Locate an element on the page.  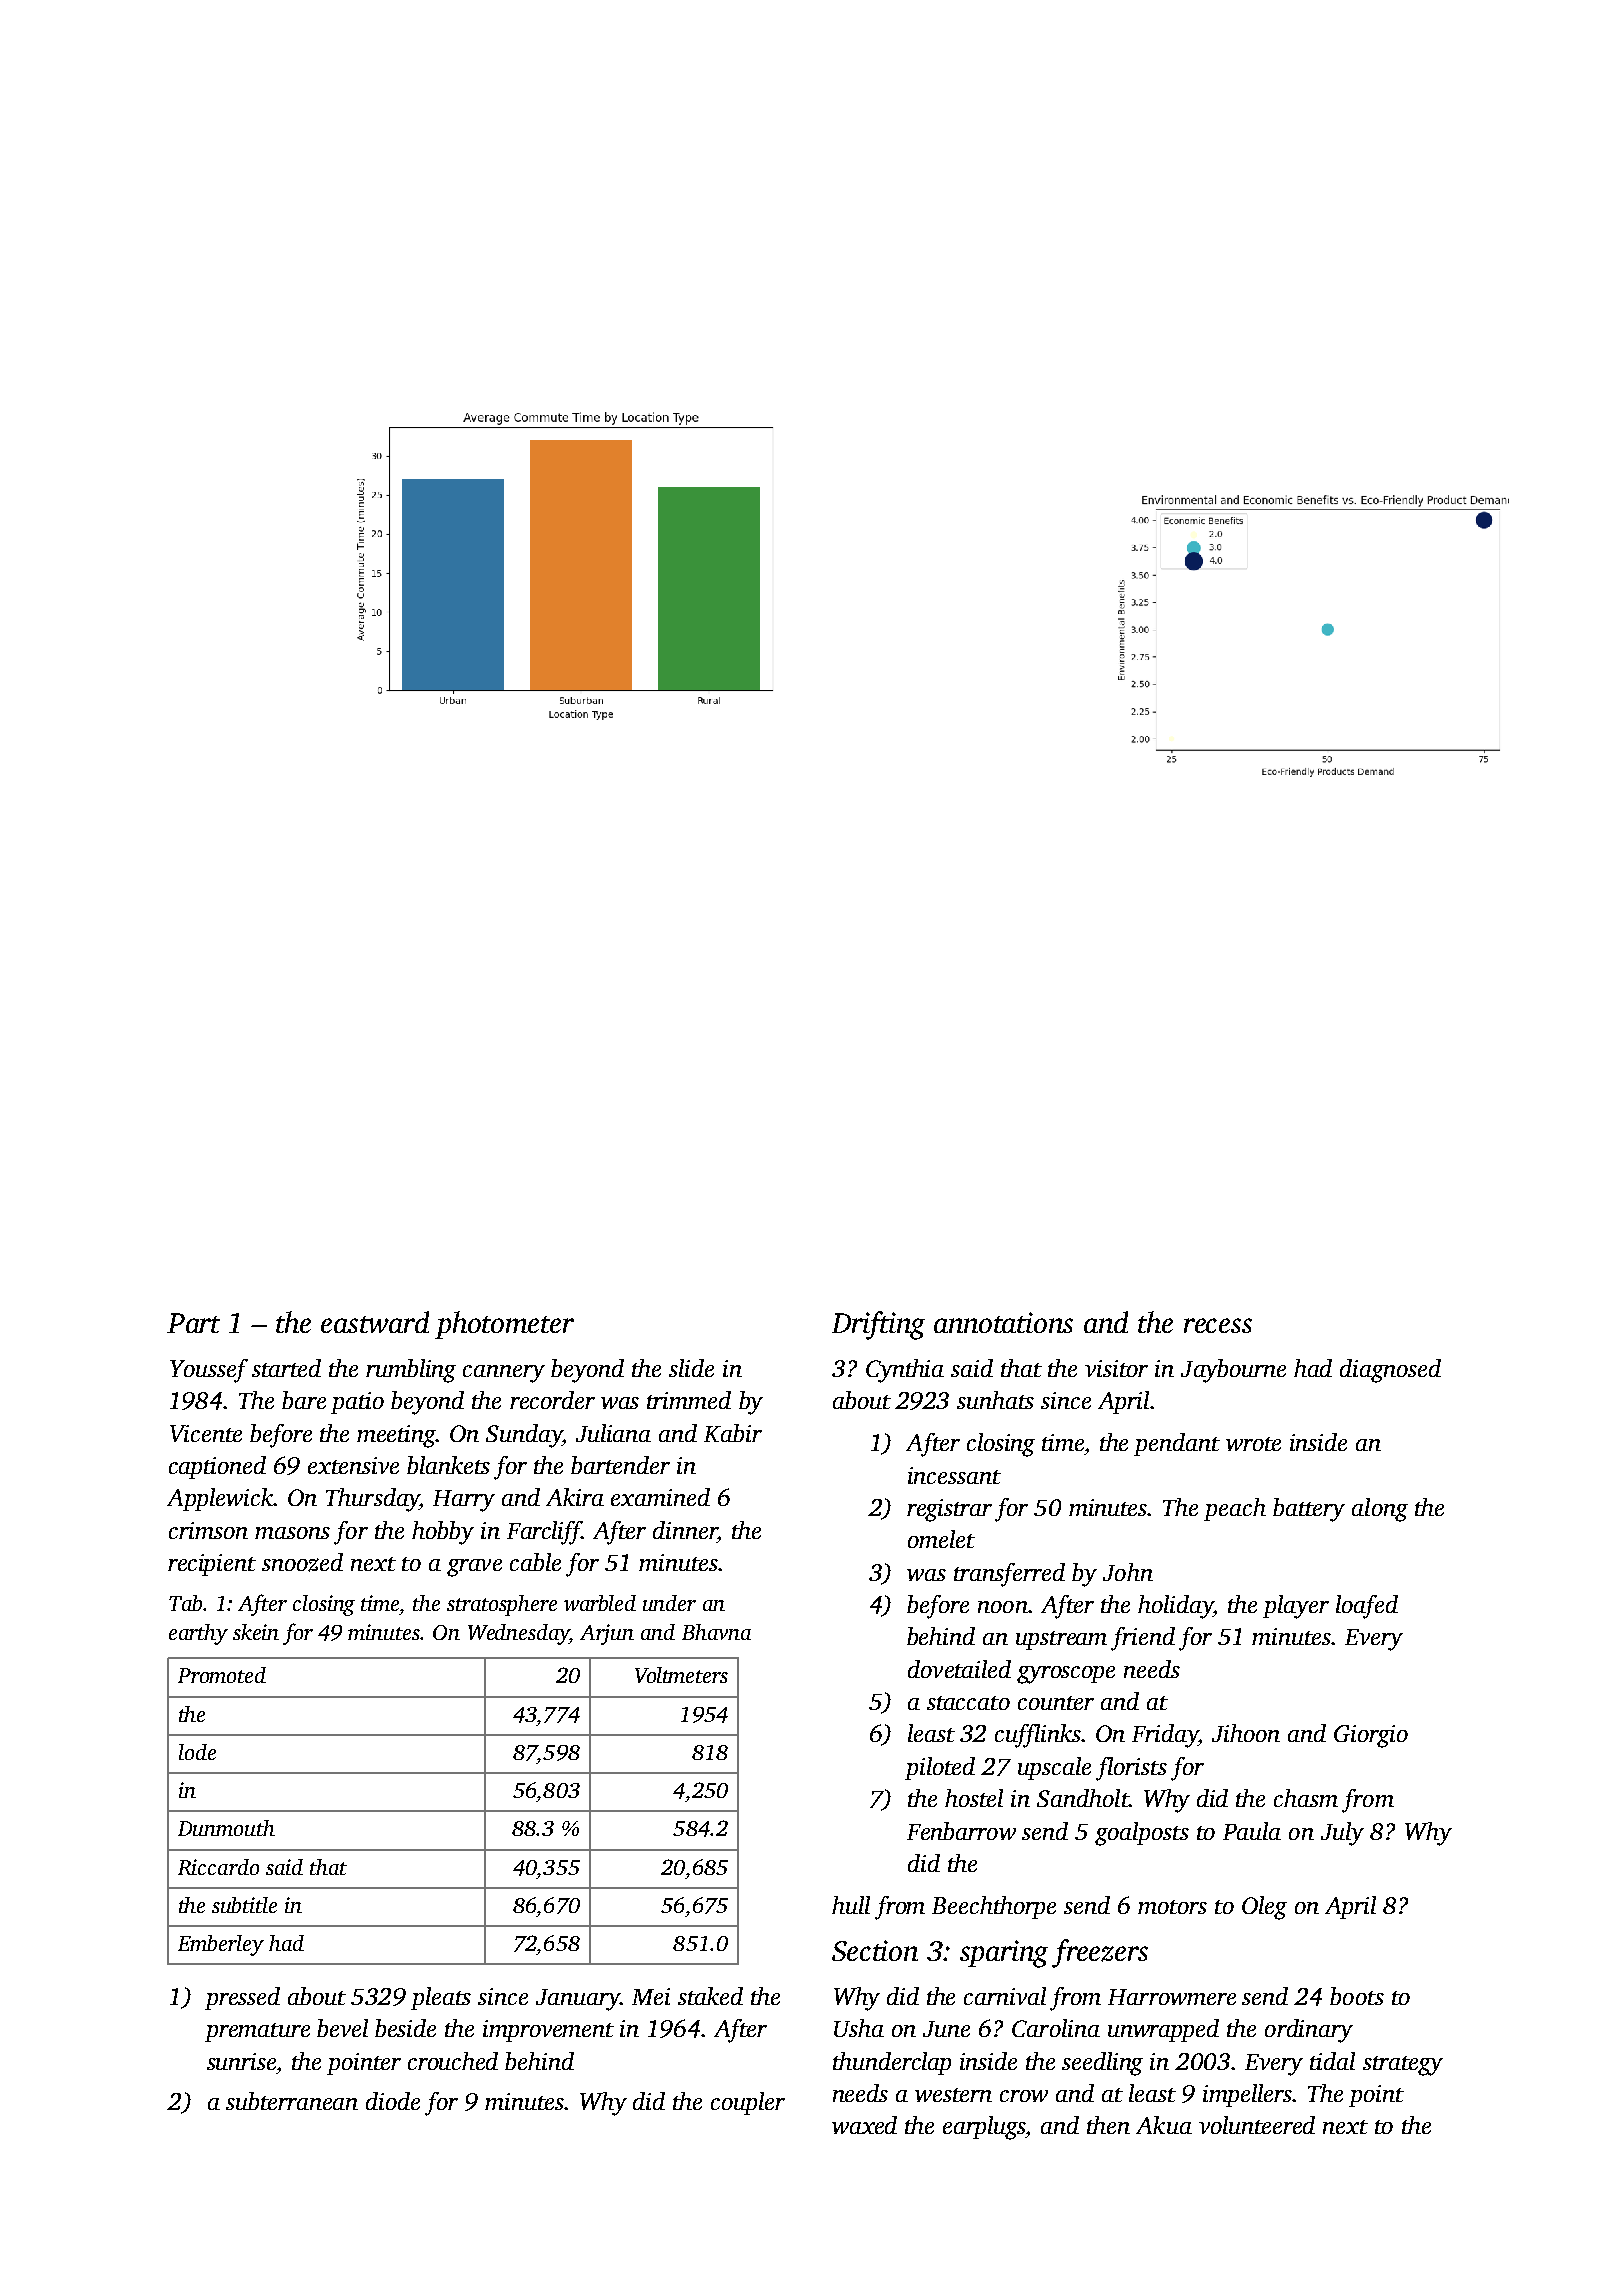
captioned is located at coordinates (217, 1467).
